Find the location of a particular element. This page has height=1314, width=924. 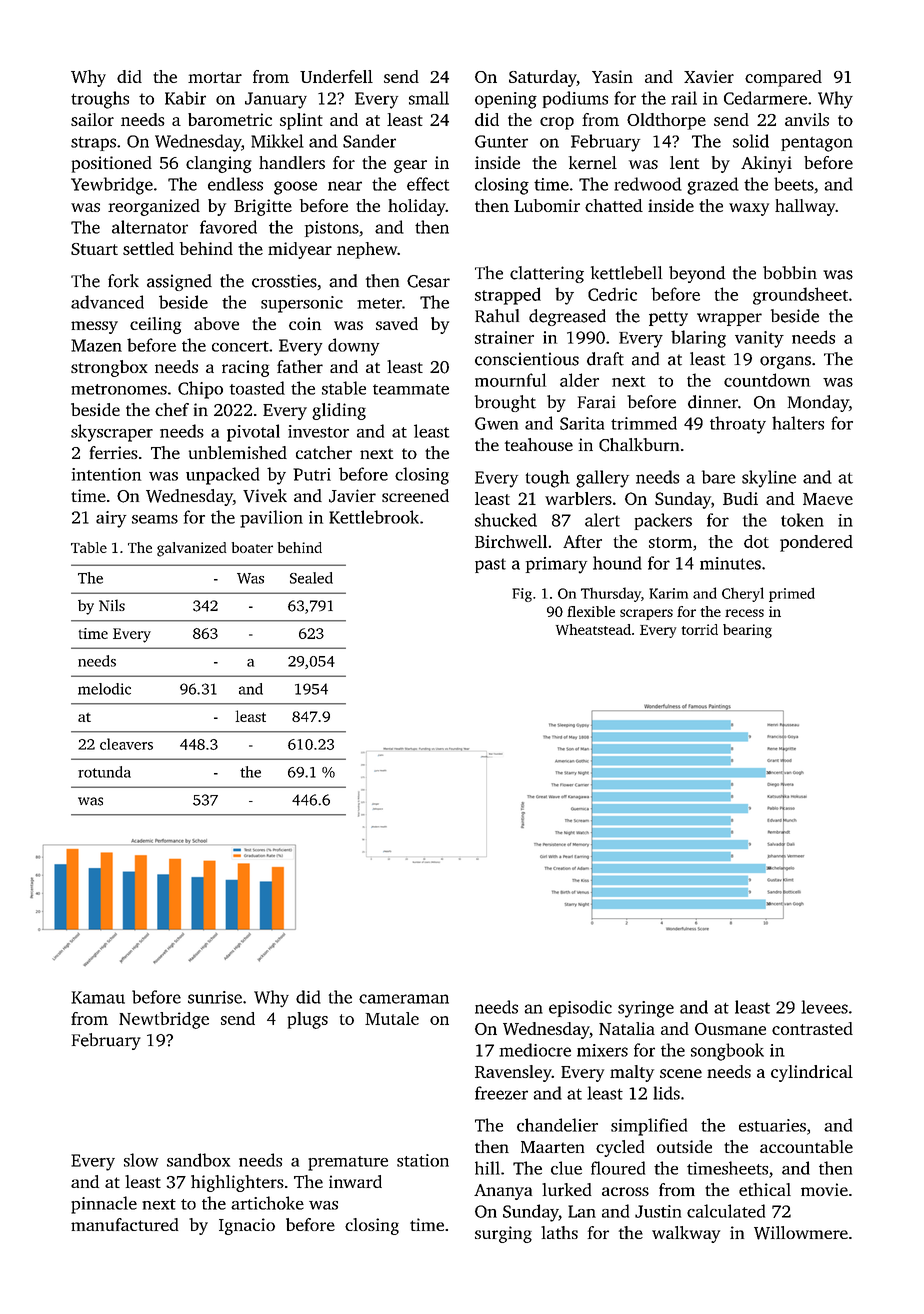

episodic is located at coordinates (580, 1008).
